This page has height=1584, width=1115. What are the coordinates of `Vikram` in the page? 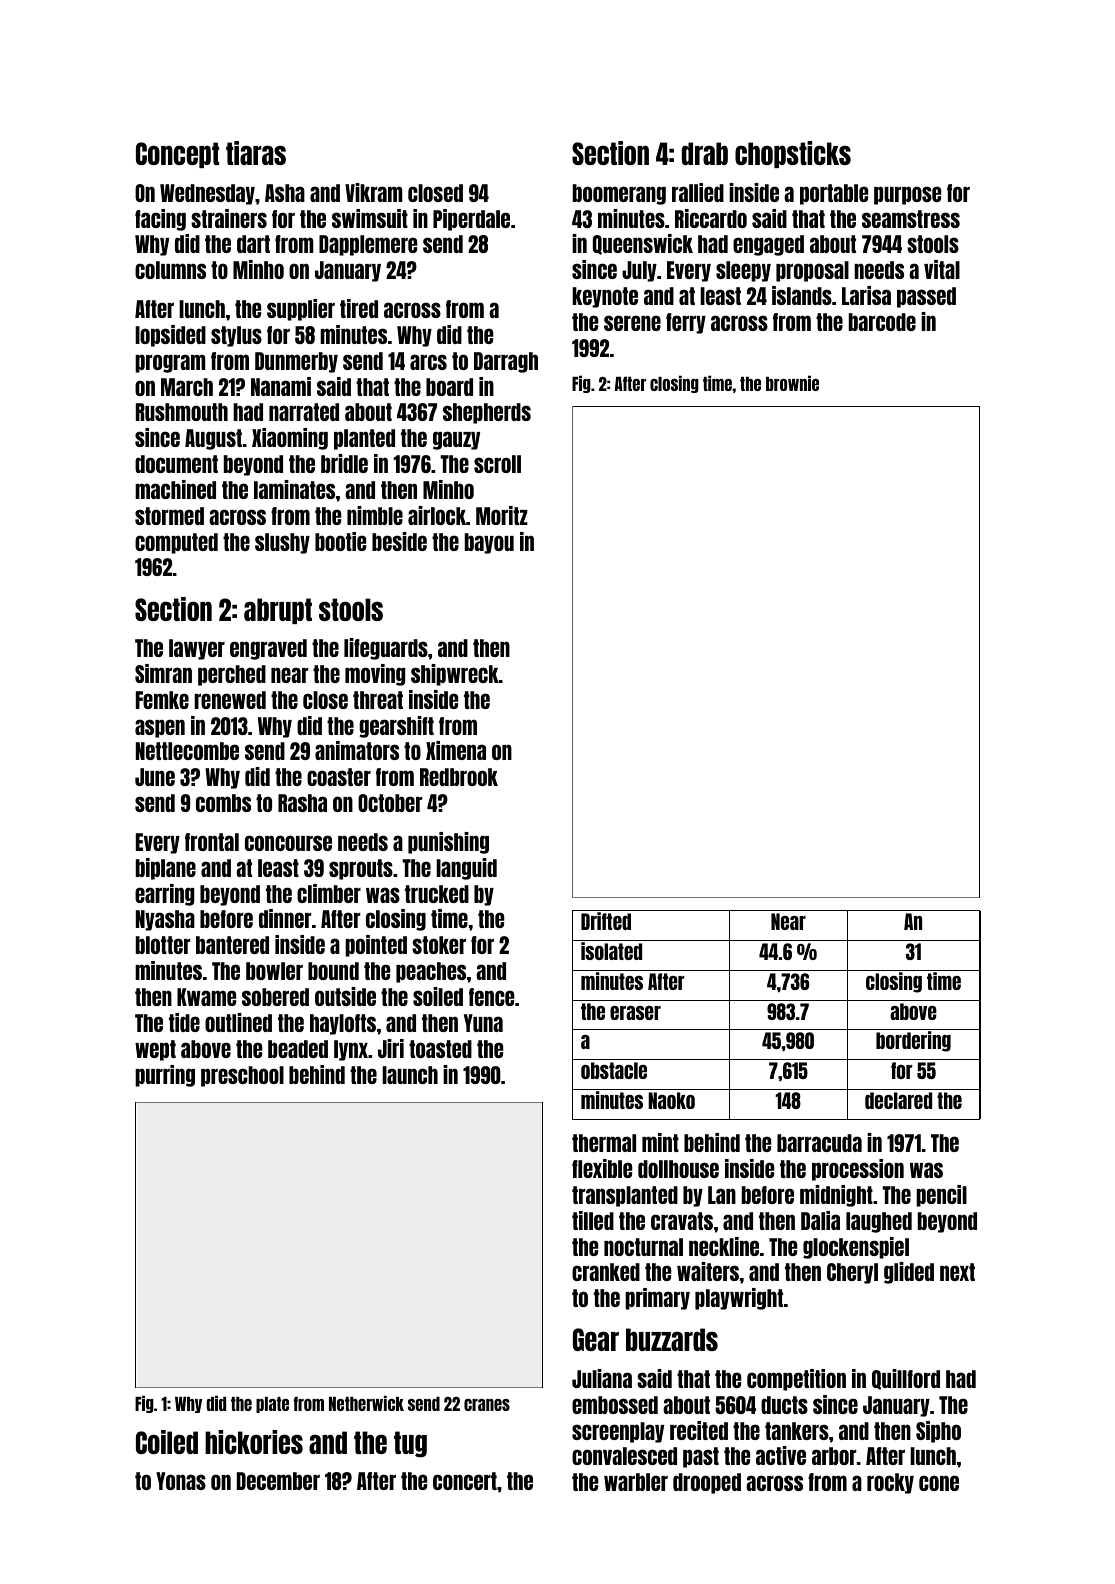 It's located at (374, 192).
